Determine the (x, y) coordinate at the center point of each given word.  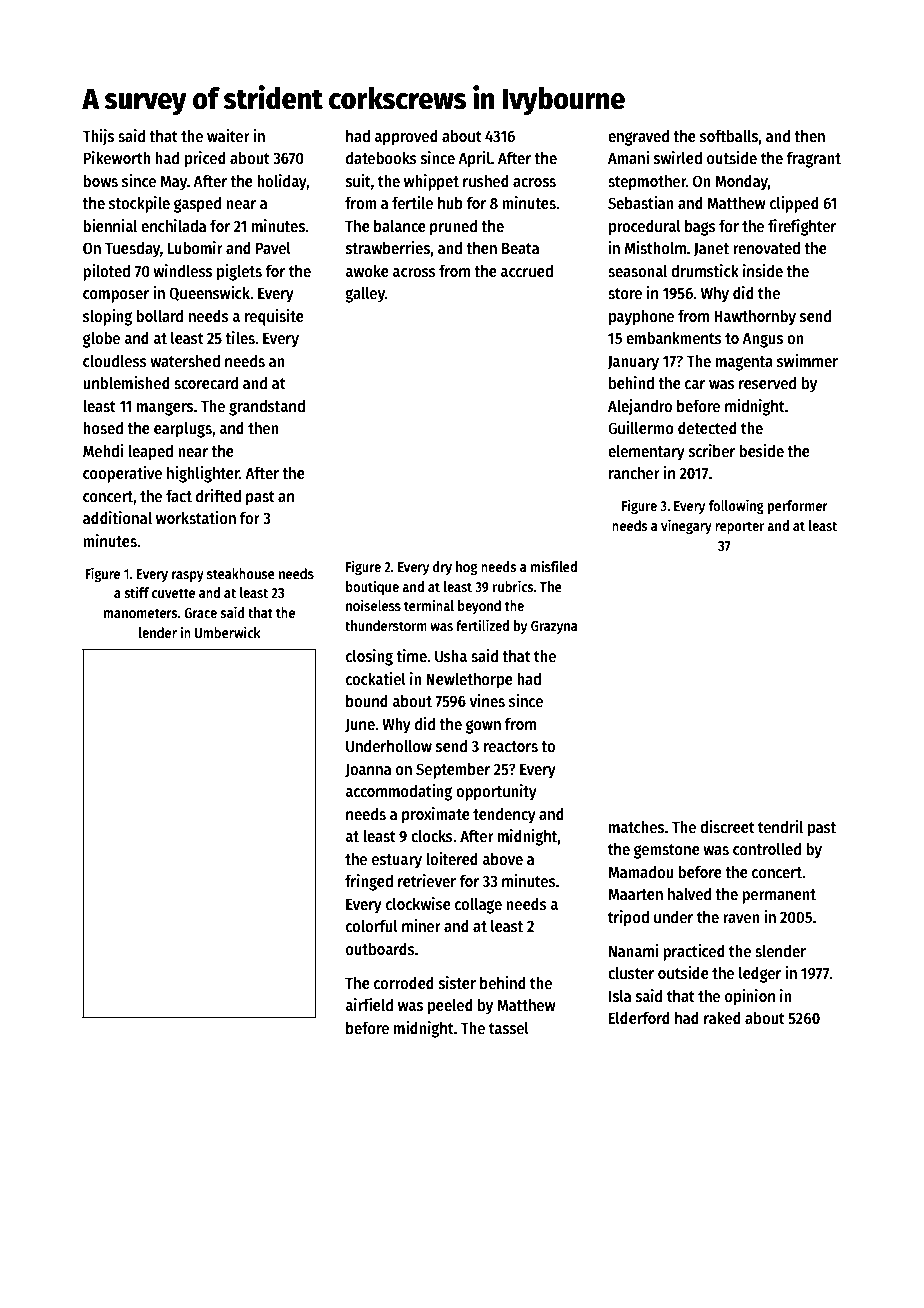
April (474, 159)
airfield (369, 1004)
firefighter (802, 227)
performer (798, 507)
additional (117, 517)
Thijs (98, 137)
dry (442, 568)
